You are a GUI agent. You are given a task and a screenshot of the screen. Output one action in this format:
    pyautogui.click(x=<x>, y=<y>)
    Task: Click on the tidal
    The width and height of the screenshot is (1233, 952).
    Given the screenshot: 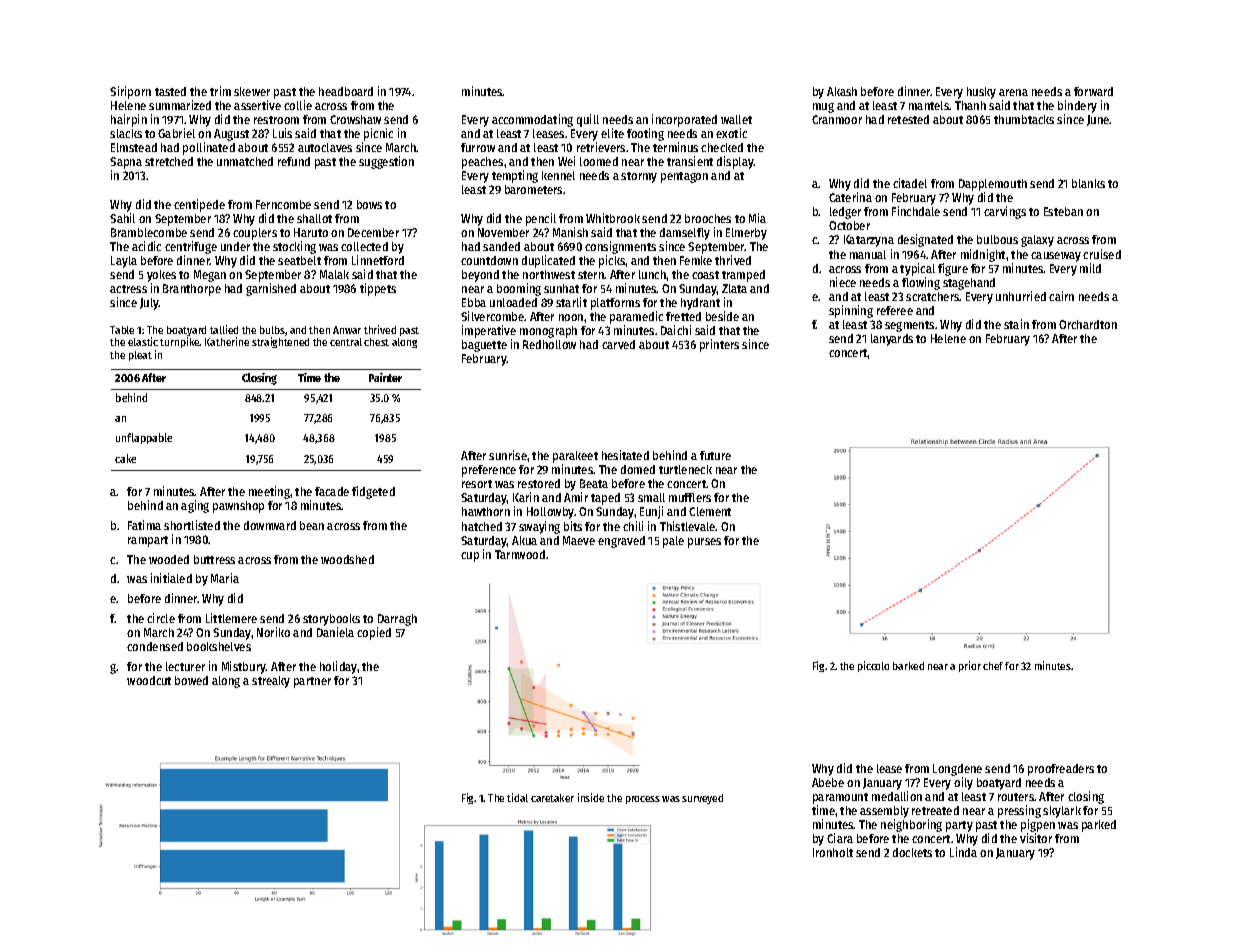 What is the action you would take?
    pyautogui.click(x=517, y=797)
